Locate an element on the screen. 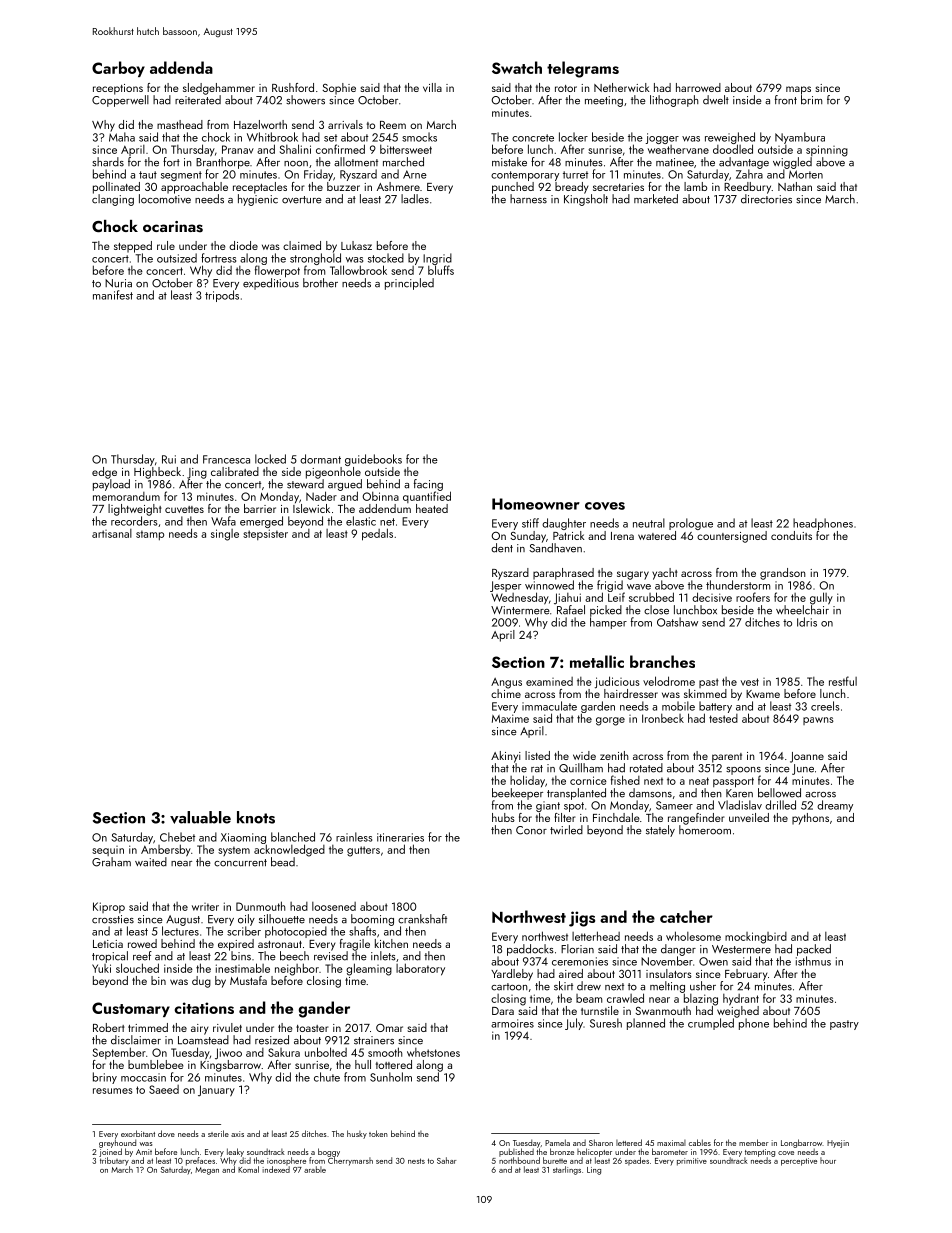 The height and width of the screenshot is (1233, 952). conduits is located at coordinates (791, 535).
